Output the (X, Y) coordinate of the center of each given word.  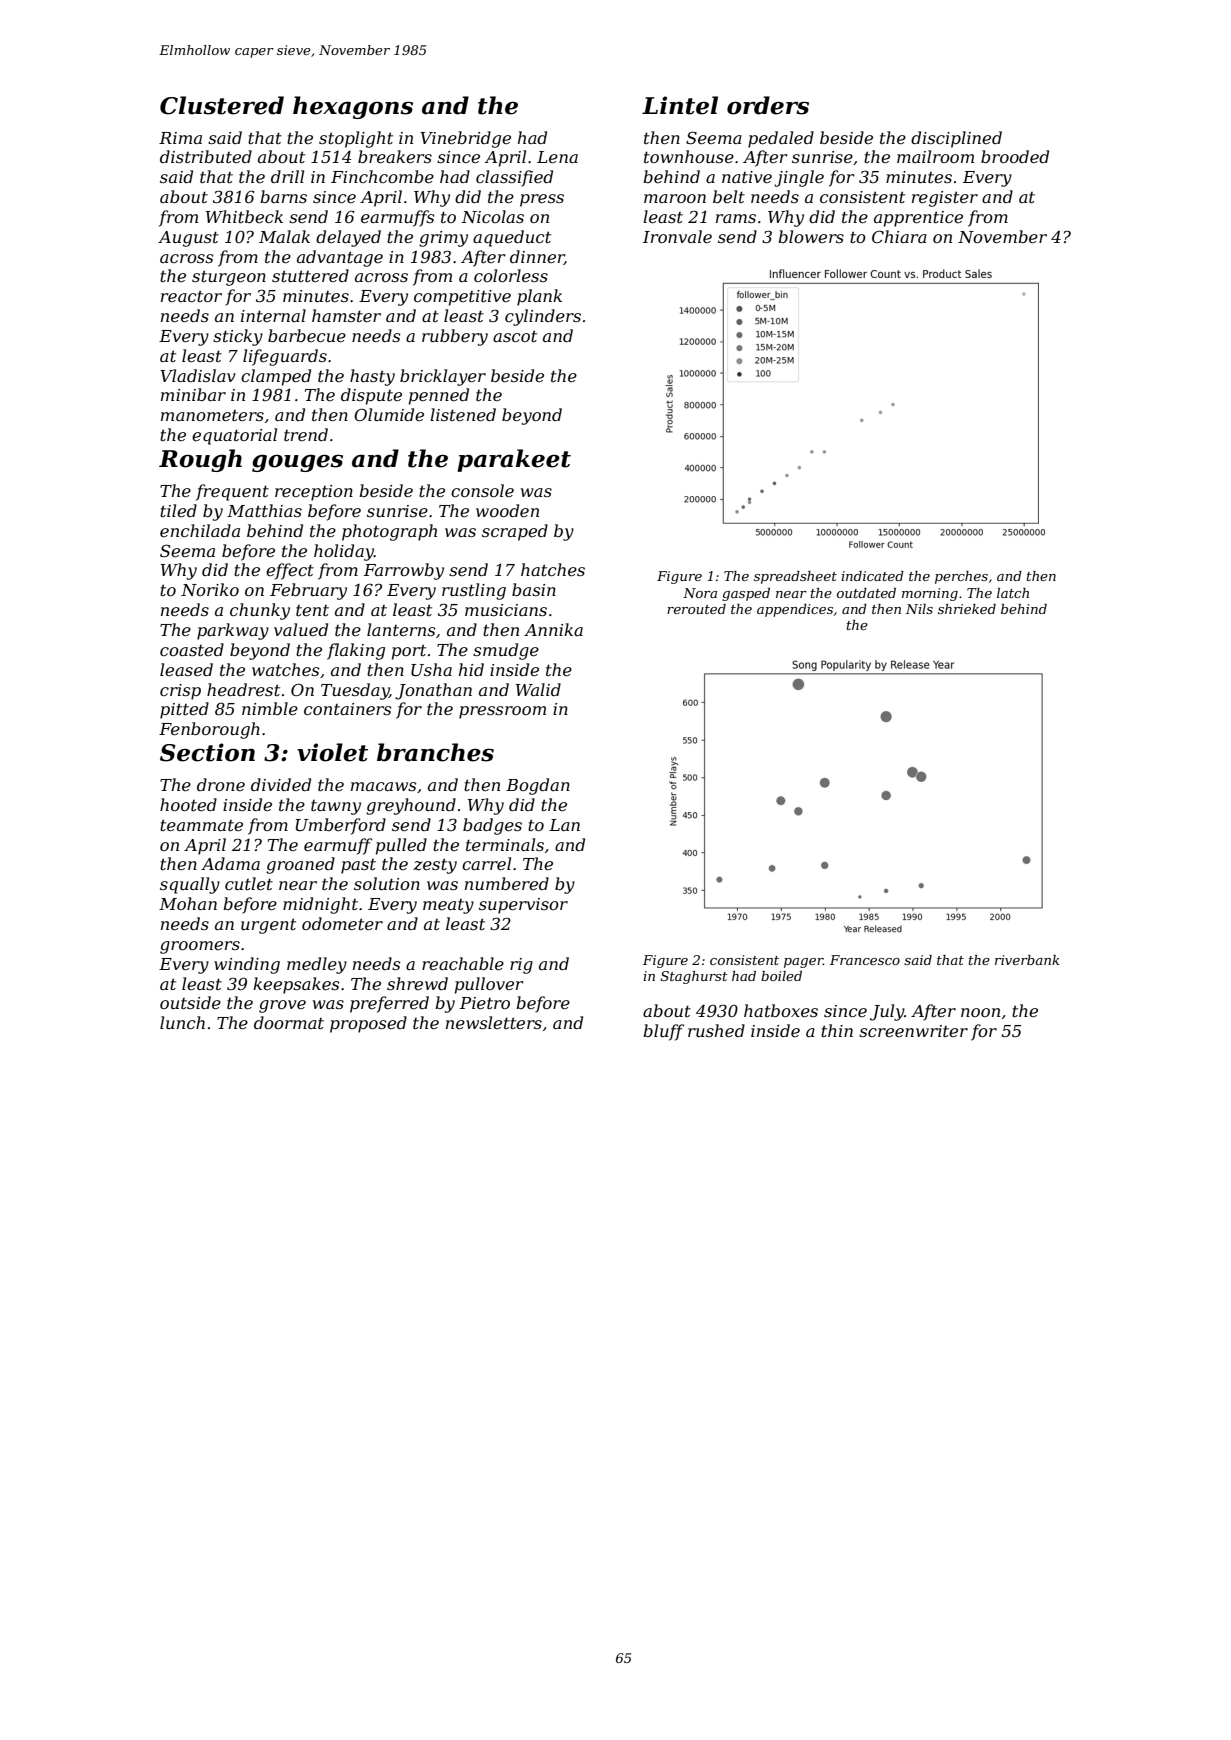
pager (803, 963)
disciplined (956, 139)
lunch (182, 1022)
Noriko (210, 589)
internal (273, 315)
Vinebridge (465, 139)
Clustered (222, 105)
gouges (297, 463)
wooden (507, 510)
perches (961, 577)
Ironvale (677, 236)
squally (190, 885)
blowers (811, 236)
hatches (553, 569)
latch (1013, 593)
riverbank (1027, 960)
